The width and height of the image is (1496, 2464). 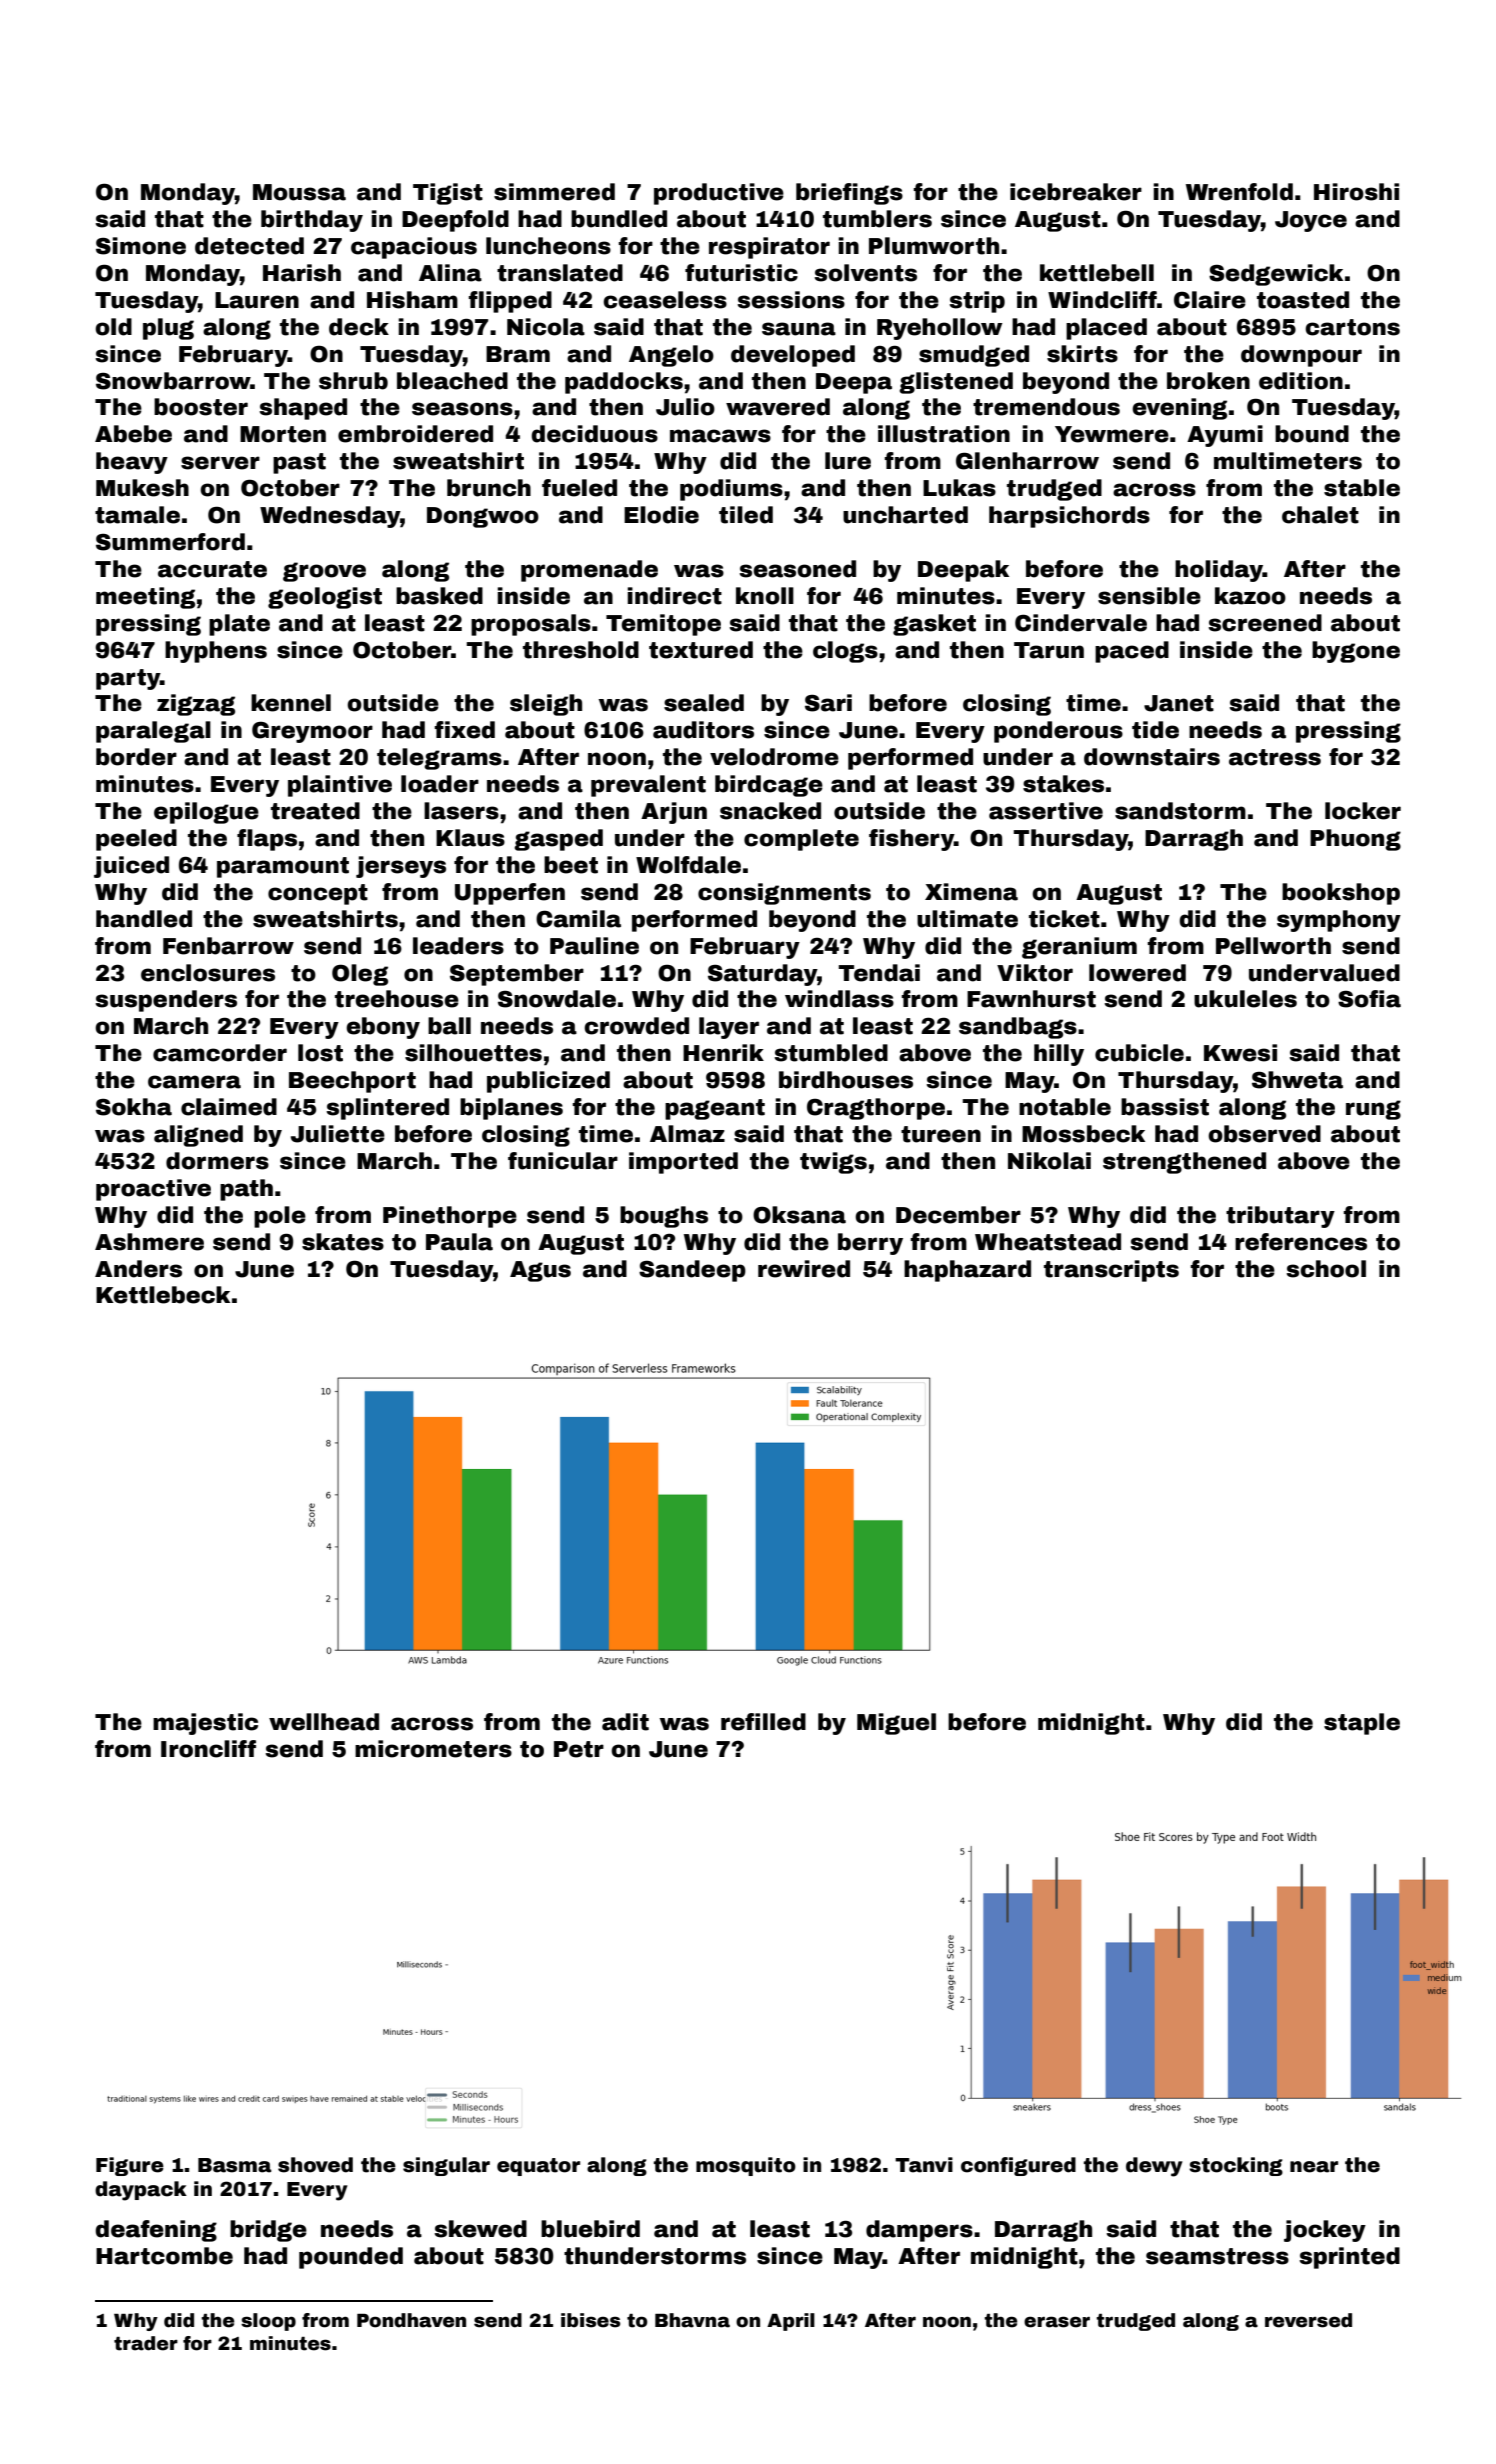 What do you see at coordinates (579, 1749) in the image?
I see `Petr` at bounding box center [579, 1749].
